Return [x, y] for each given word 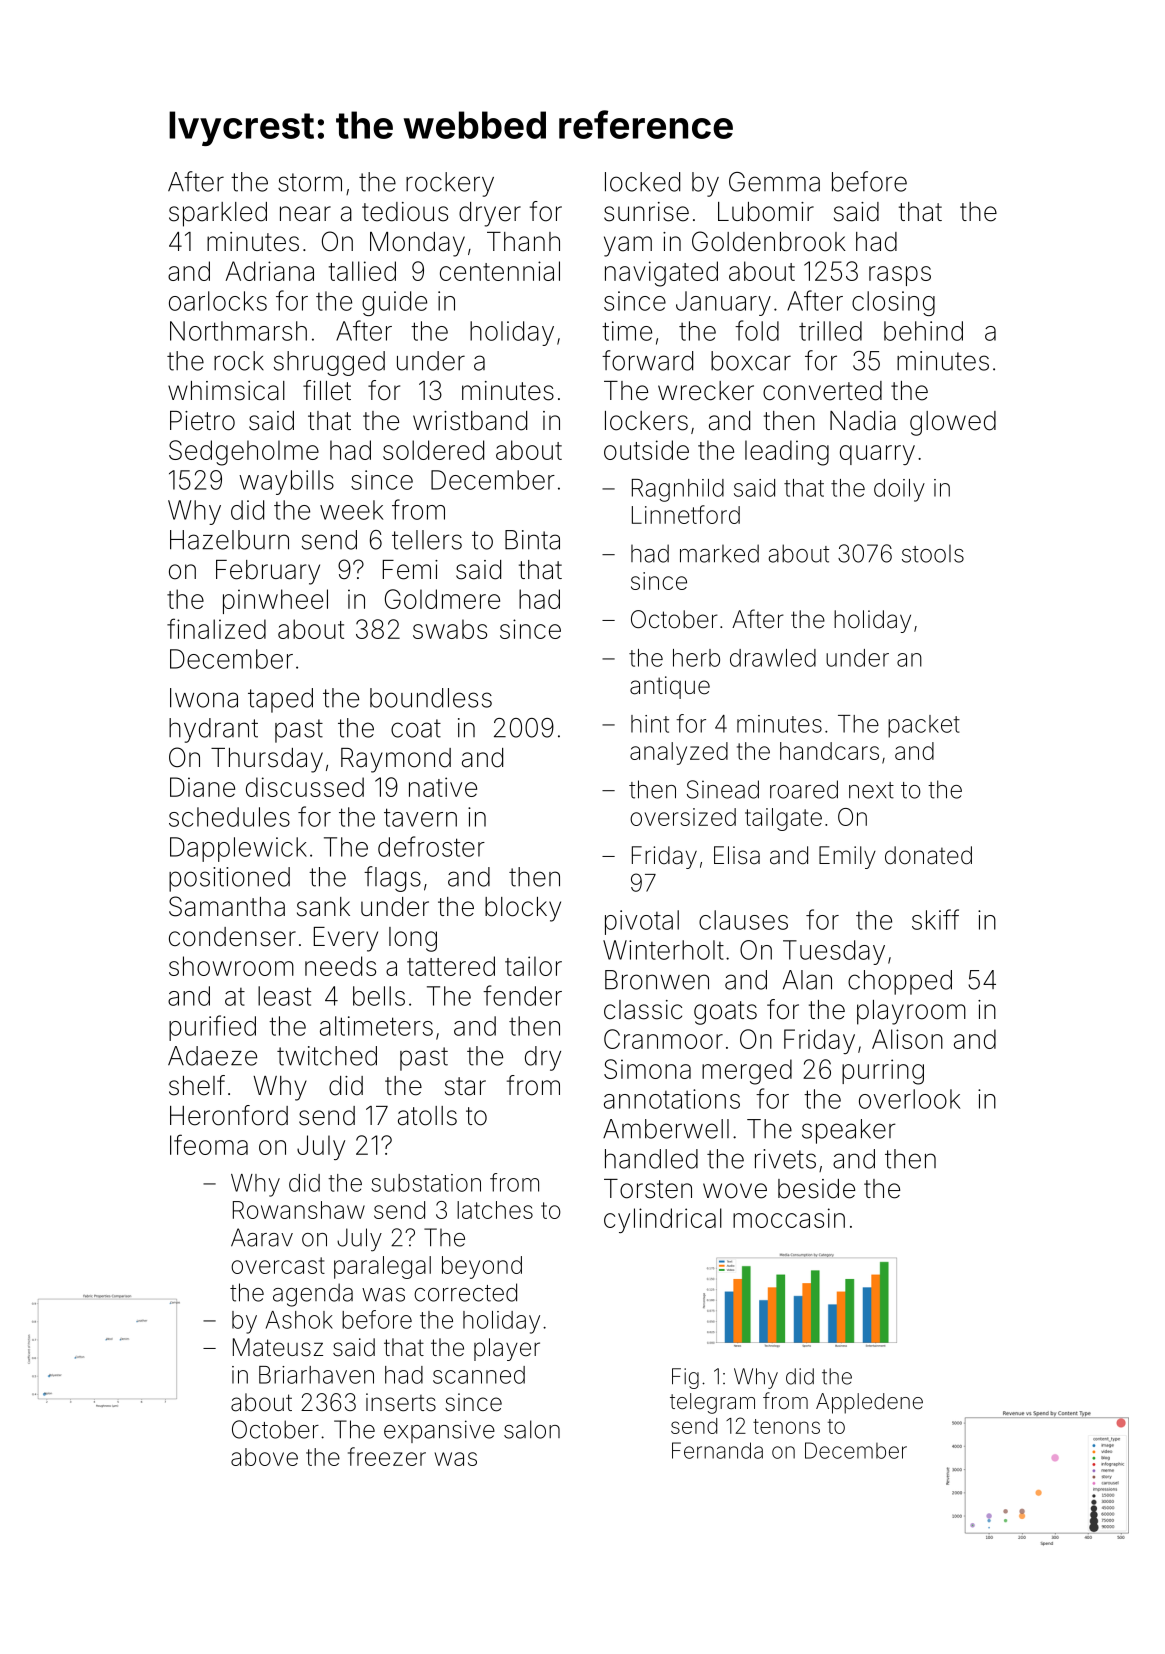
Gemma [774, 182]
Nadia [863, 421]
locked [642, 182]
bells [379, 996]
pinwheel [275, 601]
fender [522, 995]
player [507, 1349]
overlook [909, 1099]
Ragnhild [678, 490]
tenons [786, 1426]
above [264, 1457]
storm [310, 182]
